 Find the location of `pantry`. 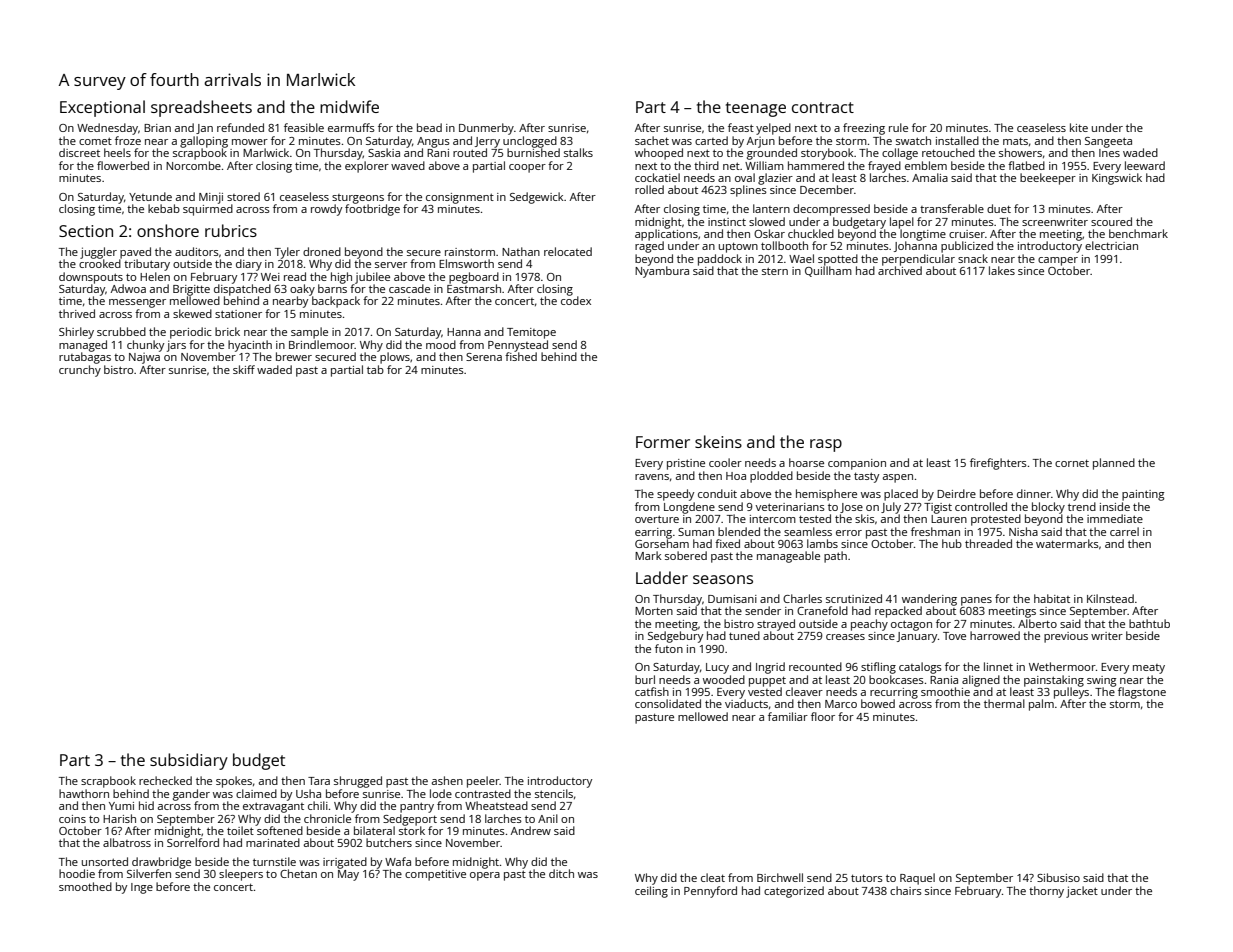

pantry is located at coordinates (417, 807).
